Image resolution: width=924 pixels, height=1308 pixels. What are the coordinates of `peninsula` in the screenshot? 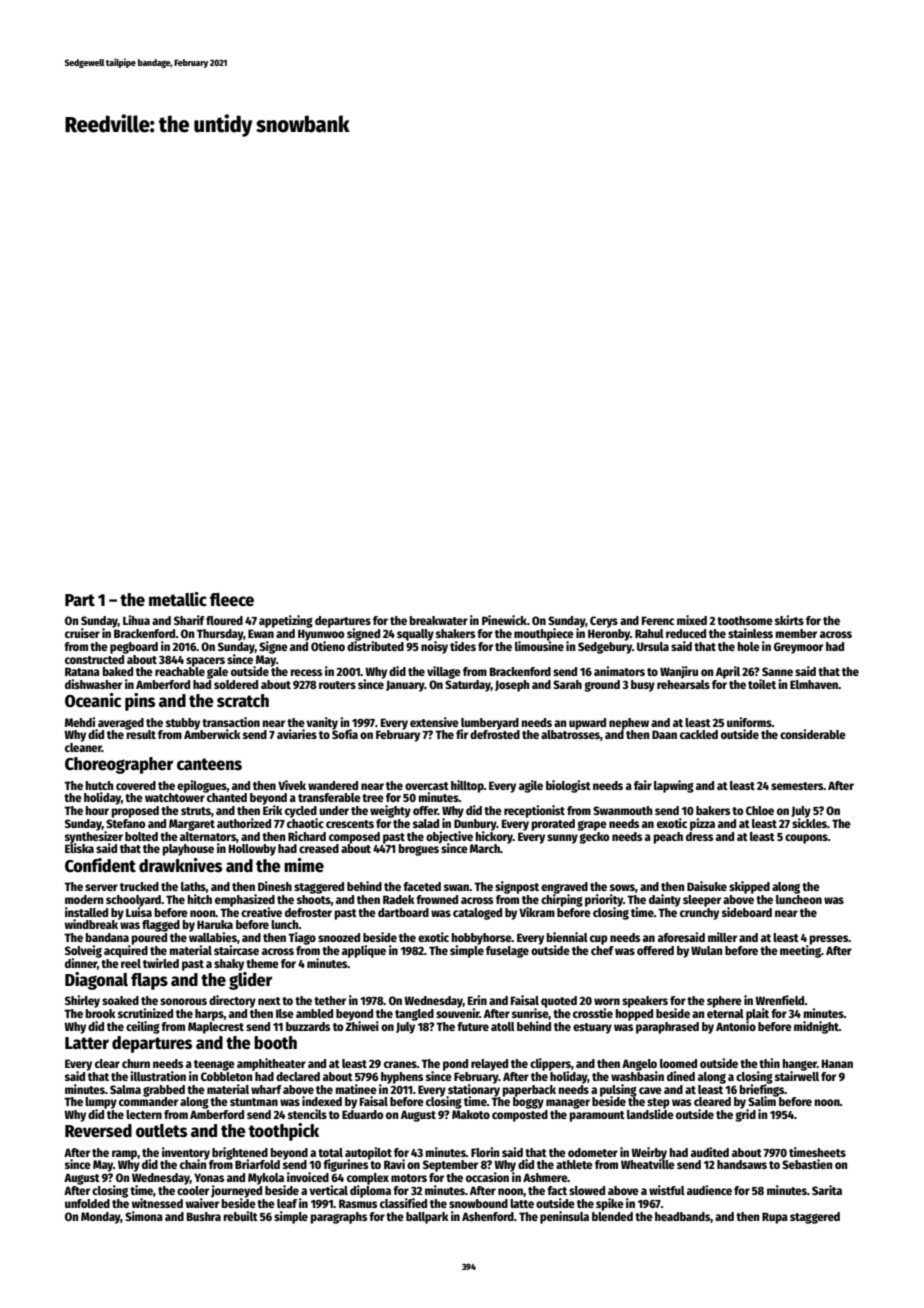 It's located at (564, 1217).
